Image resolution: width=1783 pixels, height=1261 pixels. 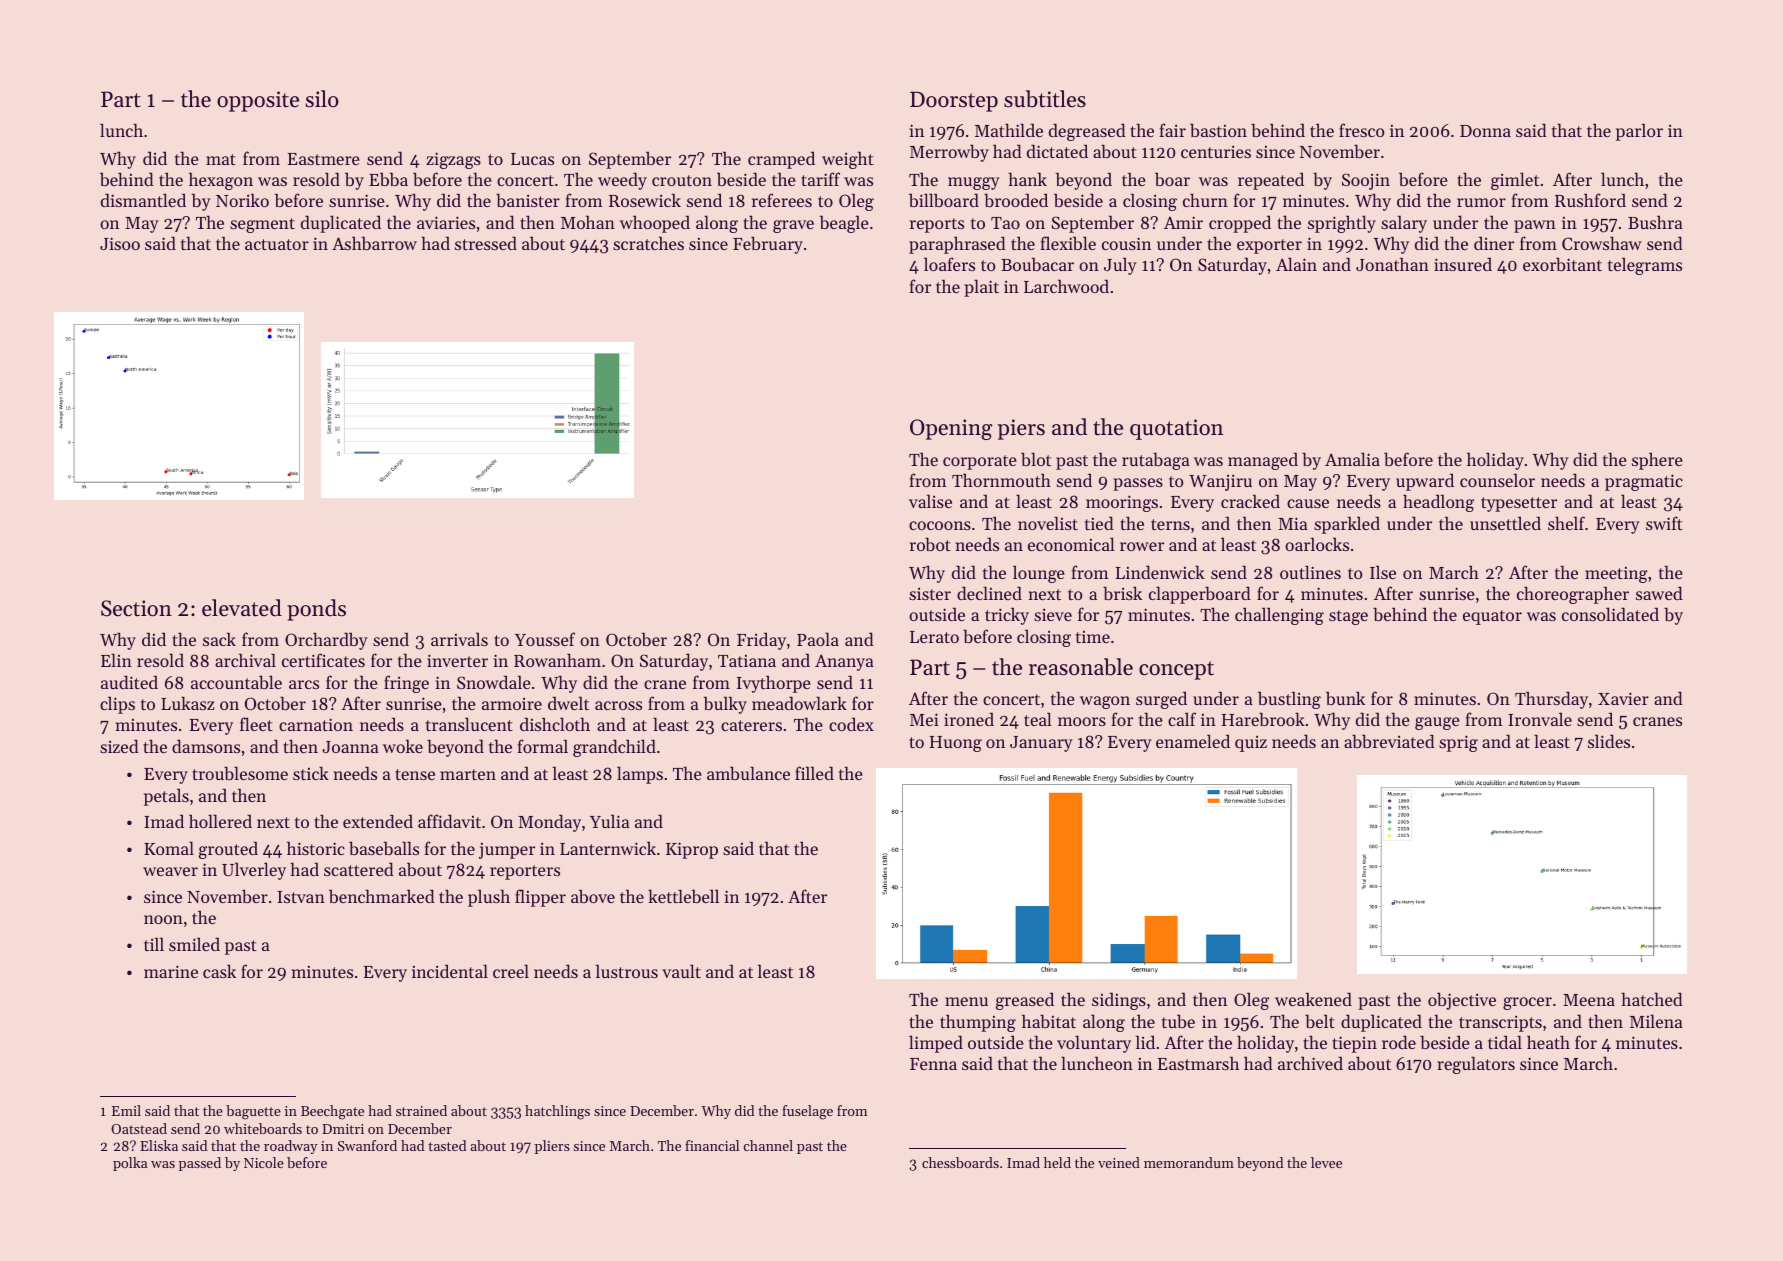 What do you see at coordinates (814, 773) in the page?
I see `filled` at bounding box center [814, 773].
